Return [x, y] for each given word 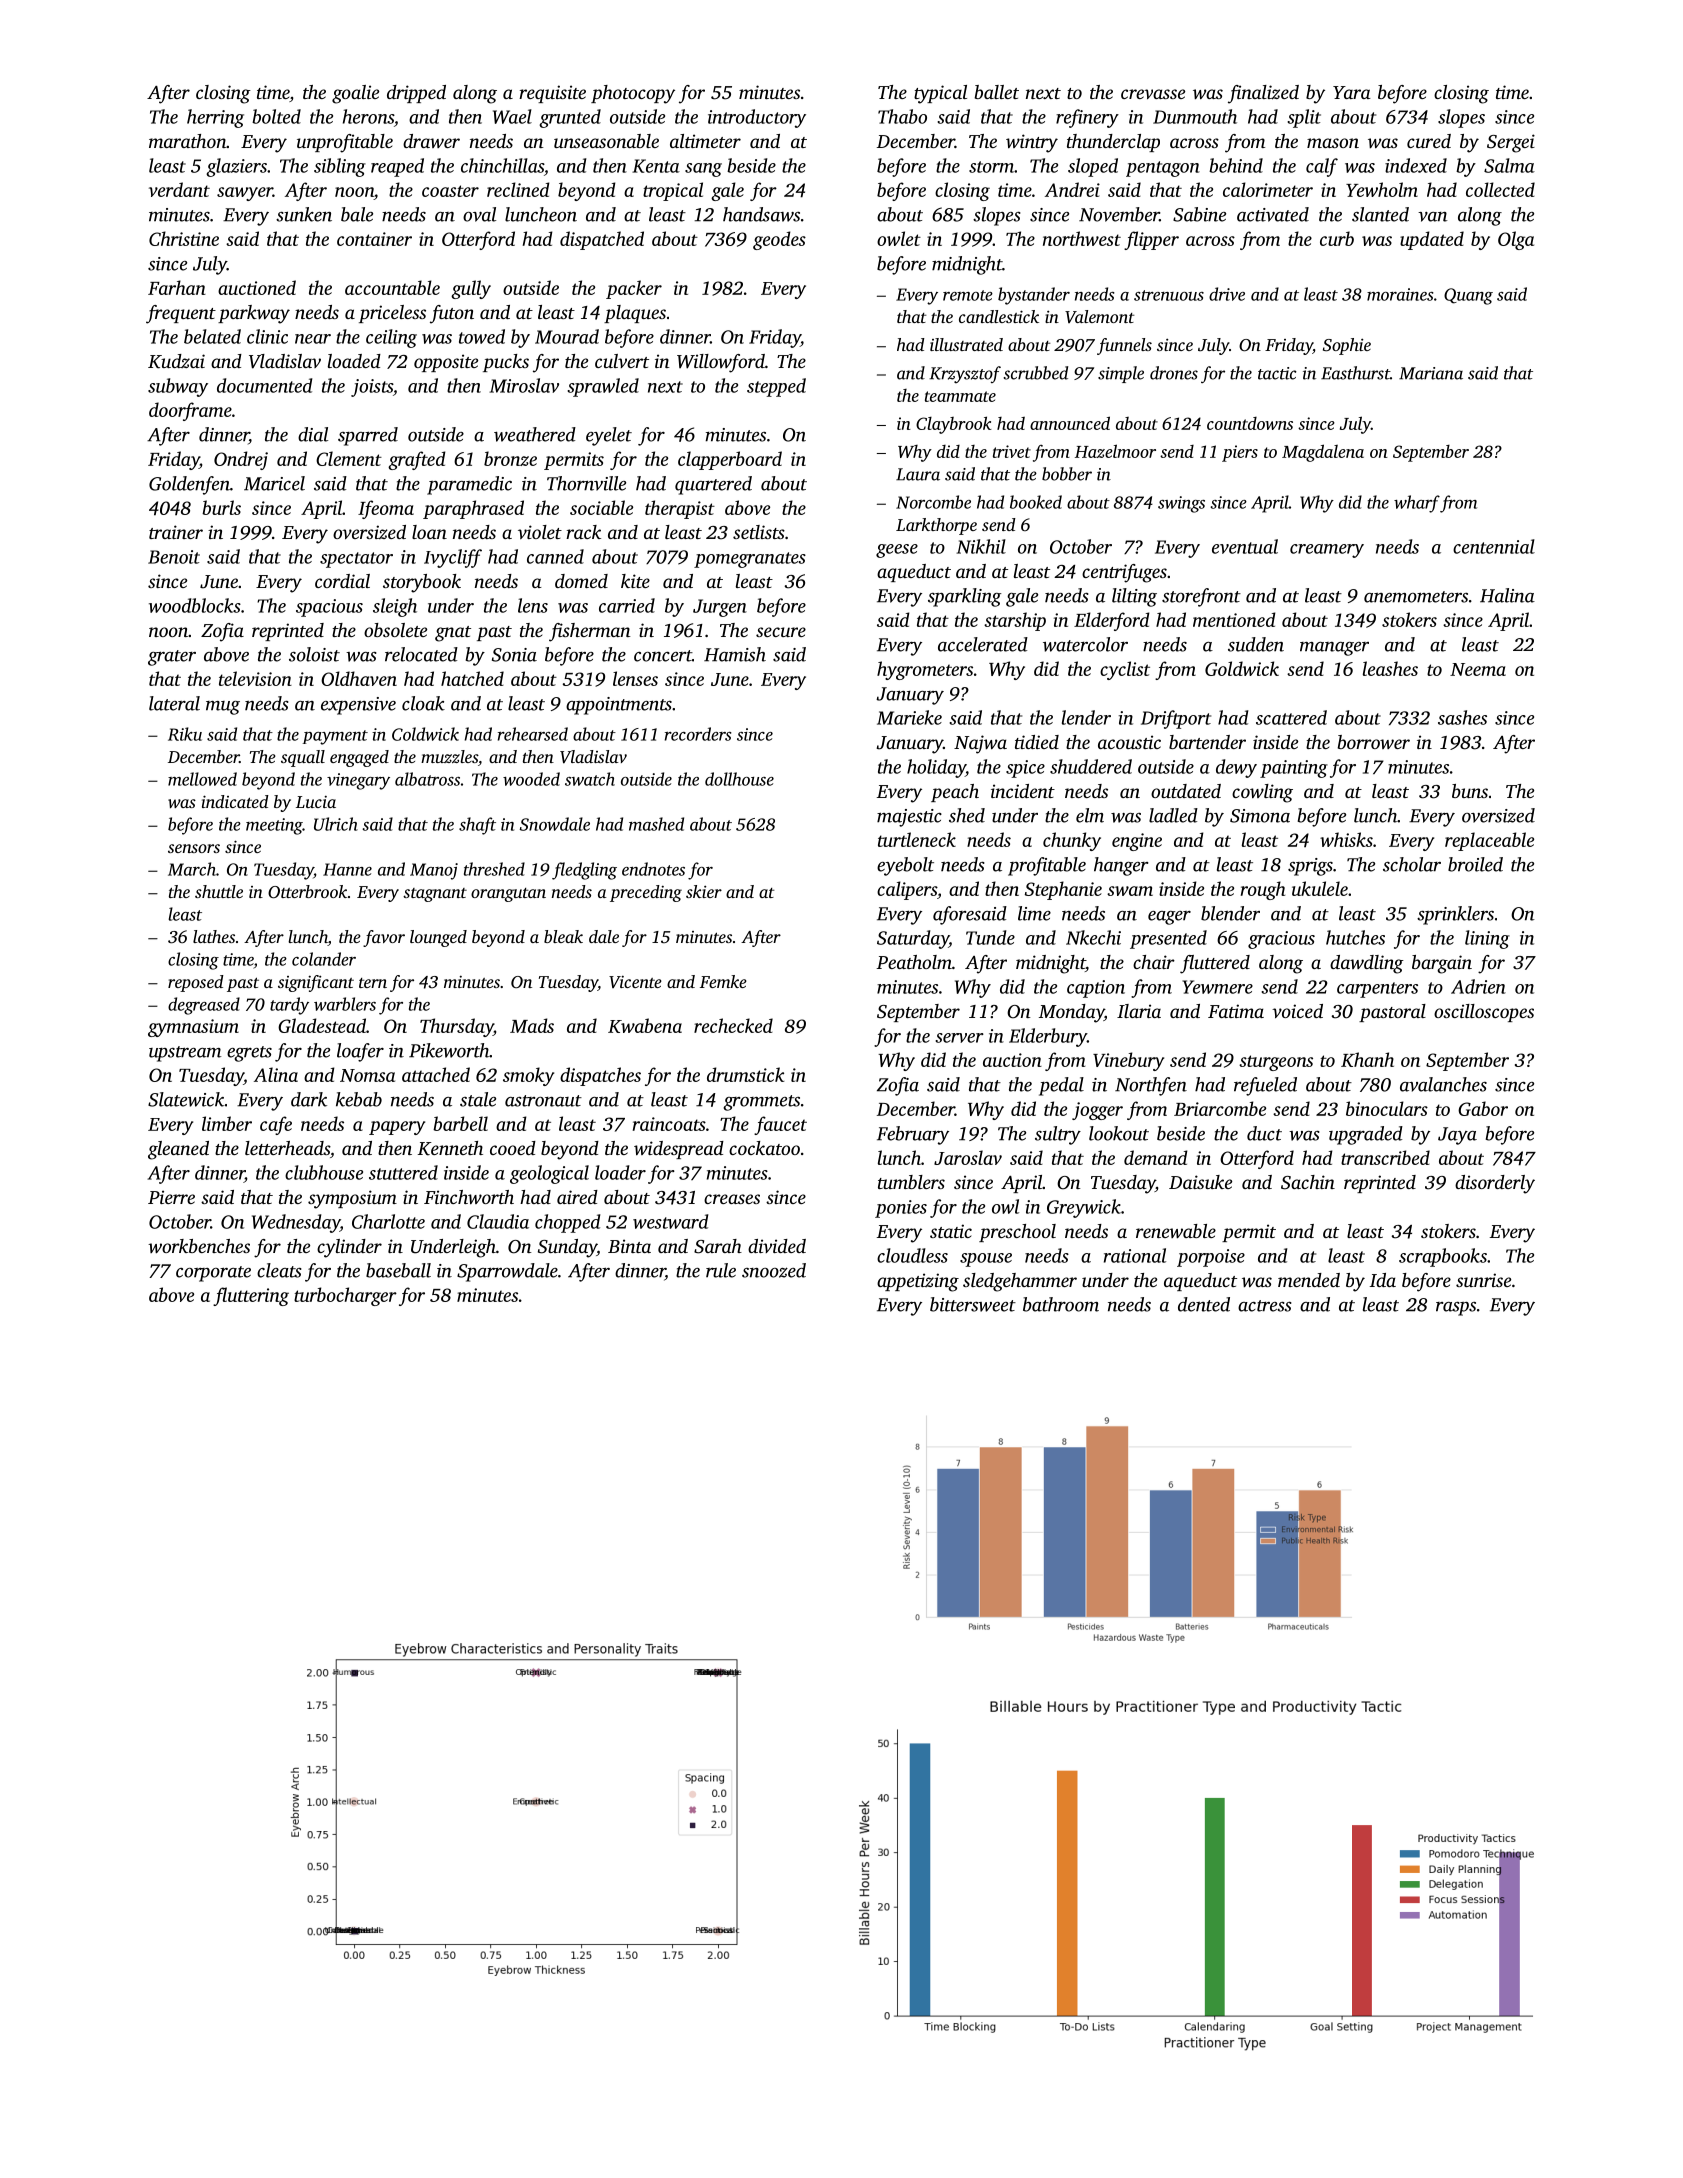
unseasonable [606, 141]
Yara [1352, 92]
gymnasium [193, 1028]
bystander [1034, 296]
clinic [267, 336]
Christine [184, 238]
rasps [1456, 1309]
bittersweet [973, 1304]
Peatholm [914, 962]
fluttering [251, 1296]
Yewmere [1217, 987]
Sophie [1347, 346]
